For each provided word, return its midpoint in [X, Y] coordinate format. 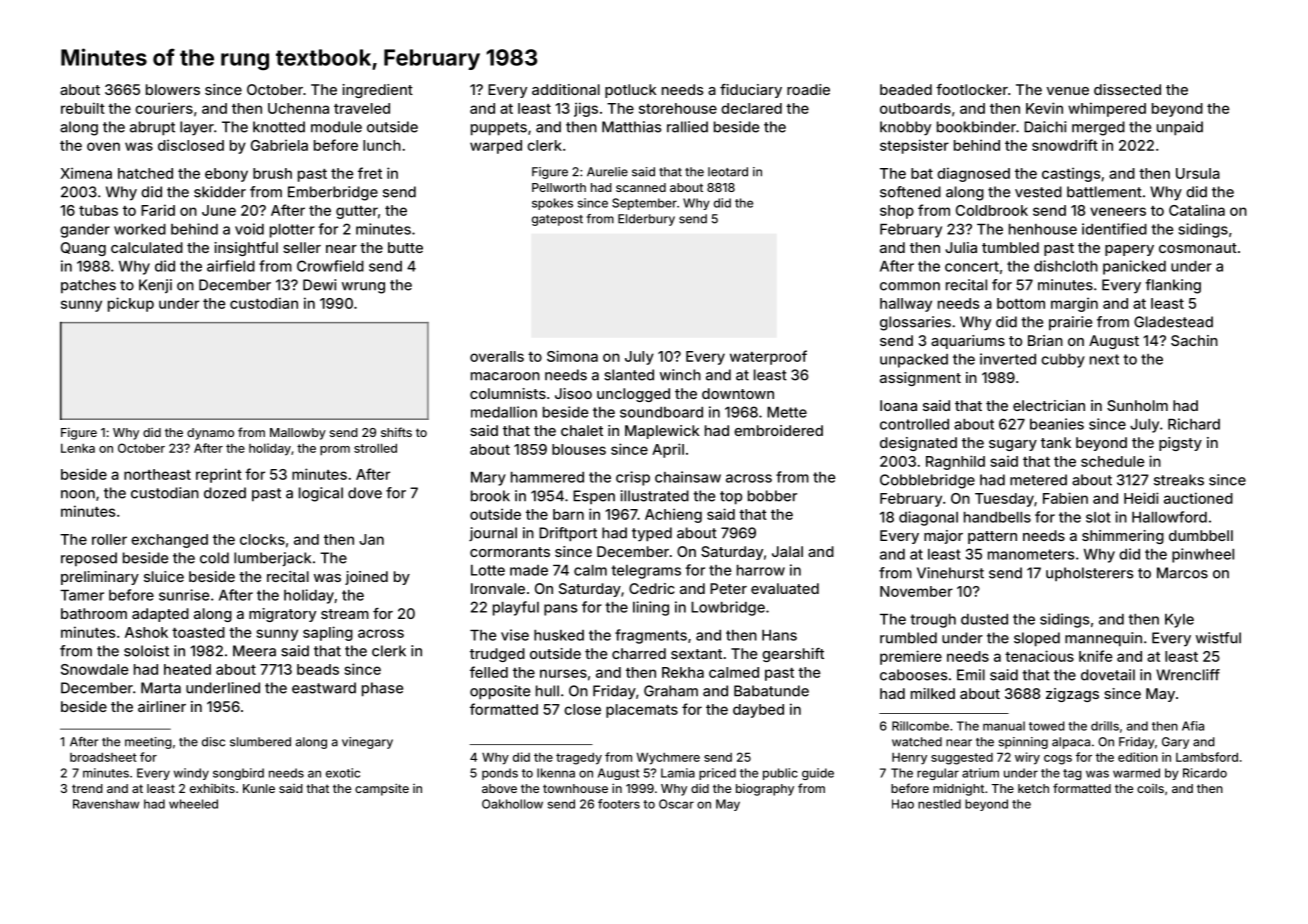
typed [652, 534]
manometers [1031, 554]
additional [566, 89]
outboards [915, 108]
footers [619, 804]
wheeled [193, 804]
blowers [173, 89]
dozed [225, 493]
